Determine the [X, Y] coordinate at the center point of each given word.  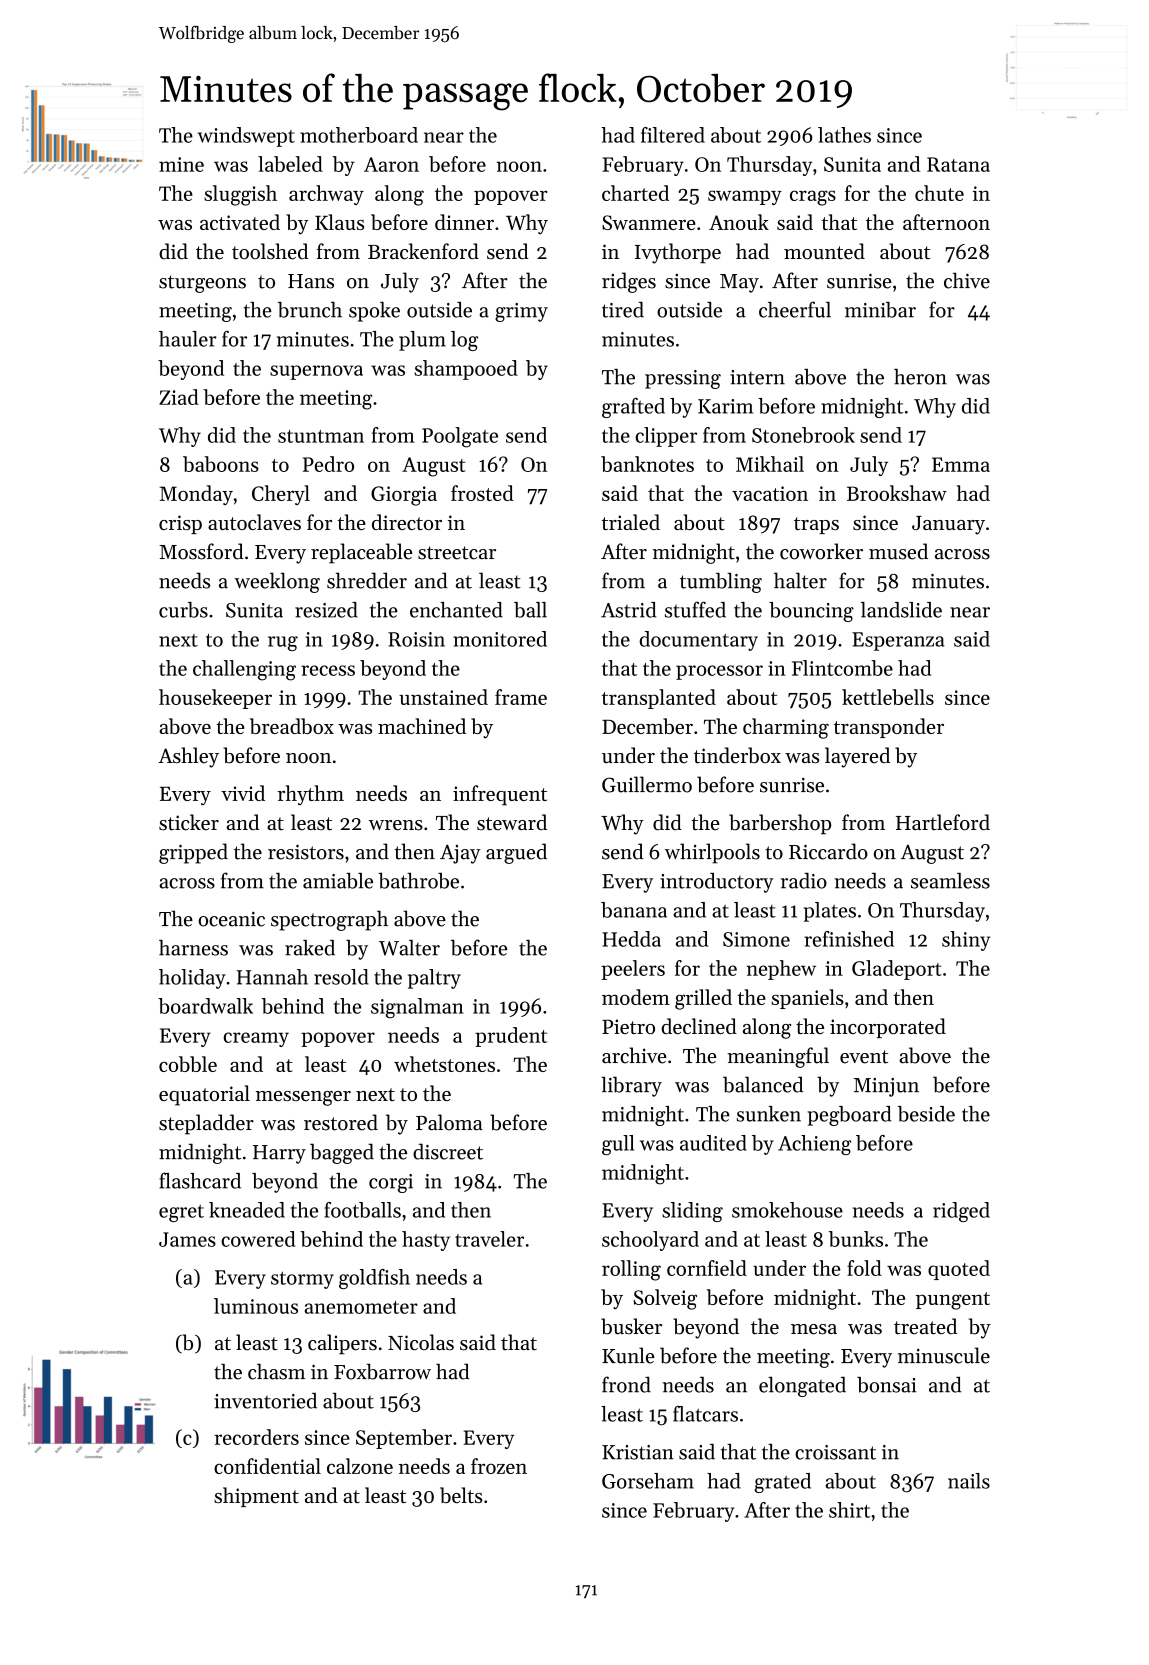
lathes [844, 135]
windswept [246, 137]
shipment [256, 1497]
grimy [521, 312]
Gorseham [648, 1481]
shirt [849, 1510]
